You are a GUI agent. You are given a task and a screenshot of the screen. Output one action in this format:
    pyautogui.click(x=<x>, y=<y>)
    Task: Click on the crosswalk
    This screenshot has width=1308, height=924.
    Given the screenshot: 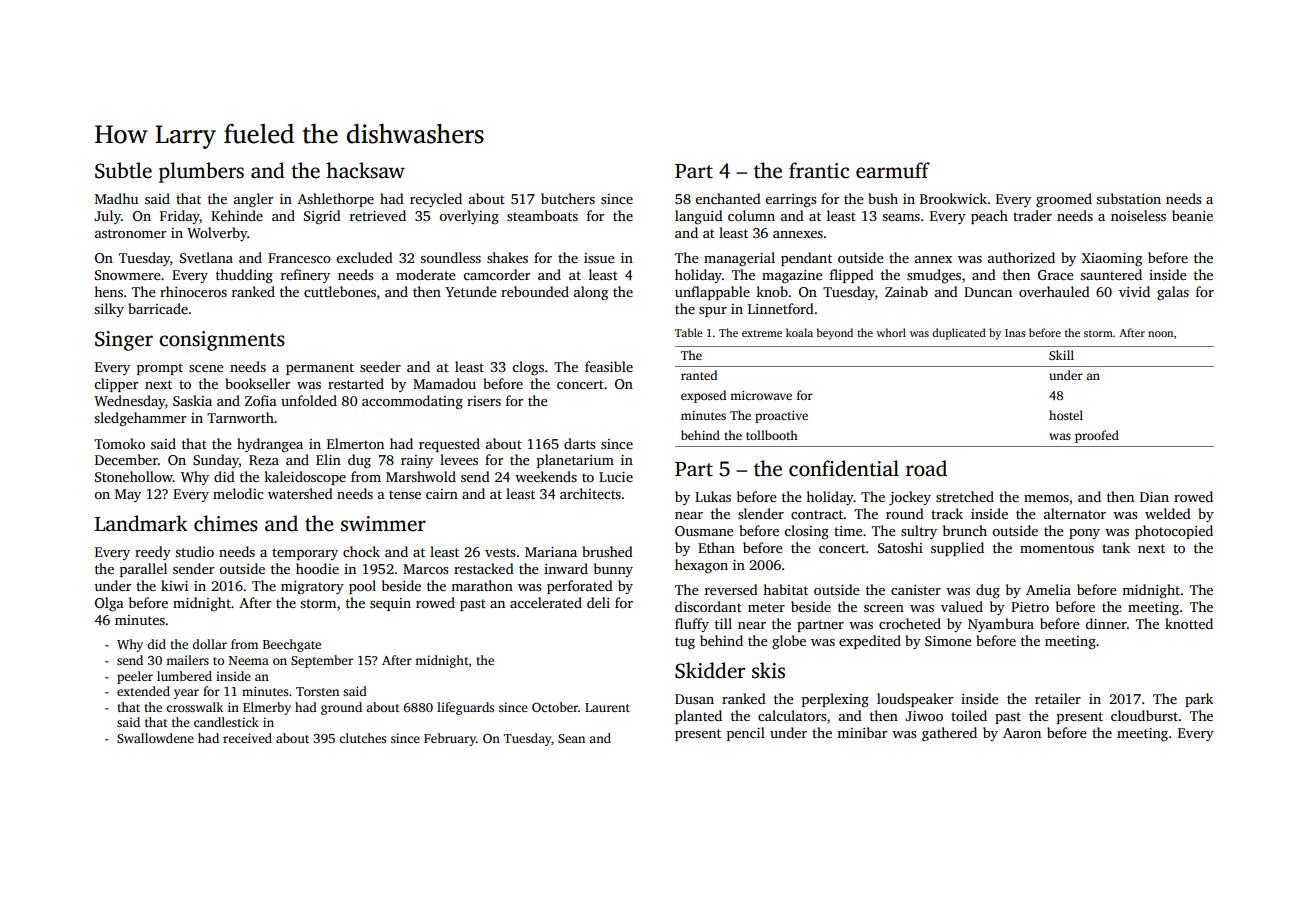 What is the action you would take?
    pyautogui.click(x=194, y=707)
